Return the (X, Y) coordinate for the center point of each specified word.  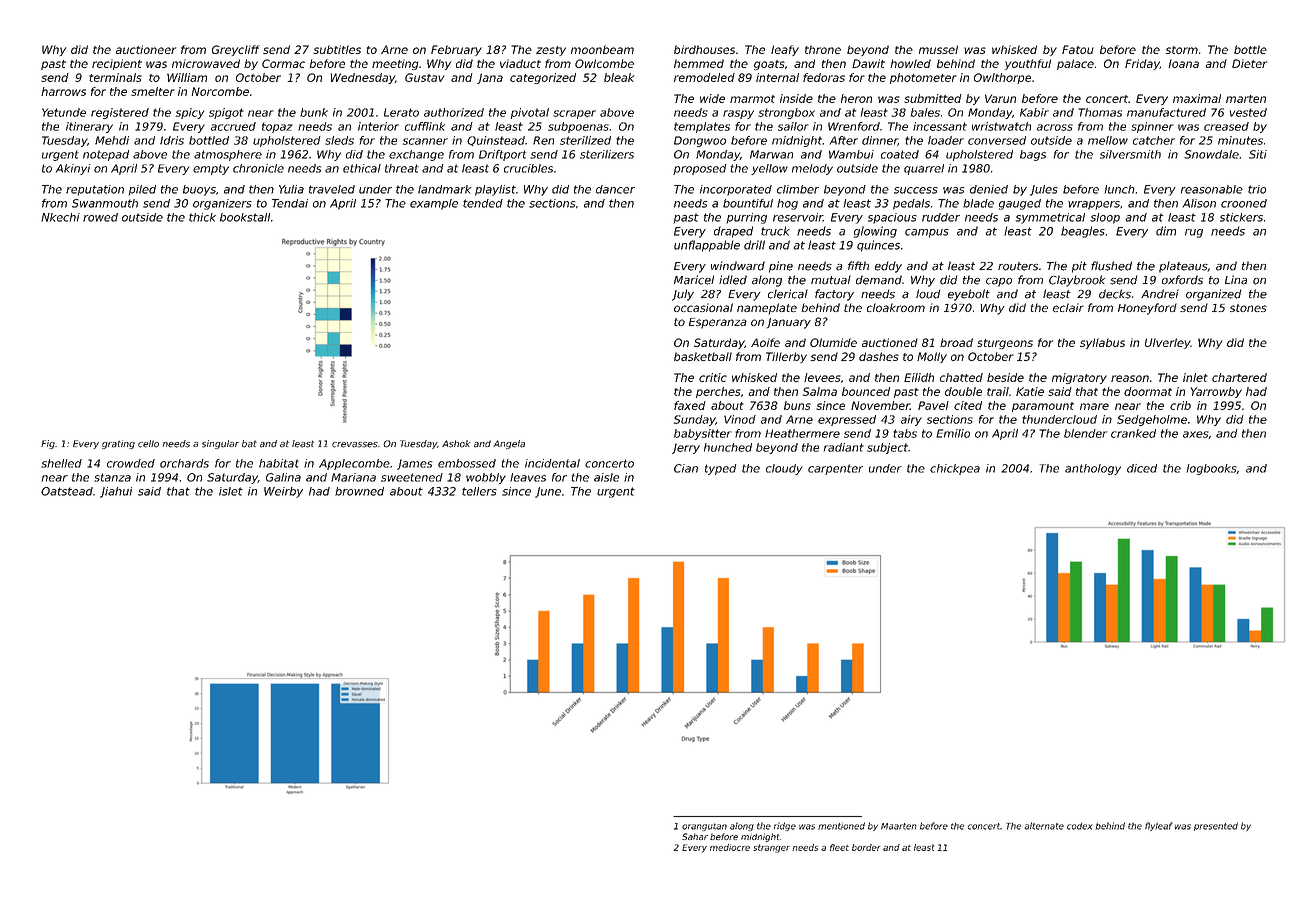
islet (231, 491)
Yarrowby (1216, 392)
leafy (785, 50)
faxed (690, 405)
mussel (938, 49)
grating (118, 444)
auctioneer (146, 49)
